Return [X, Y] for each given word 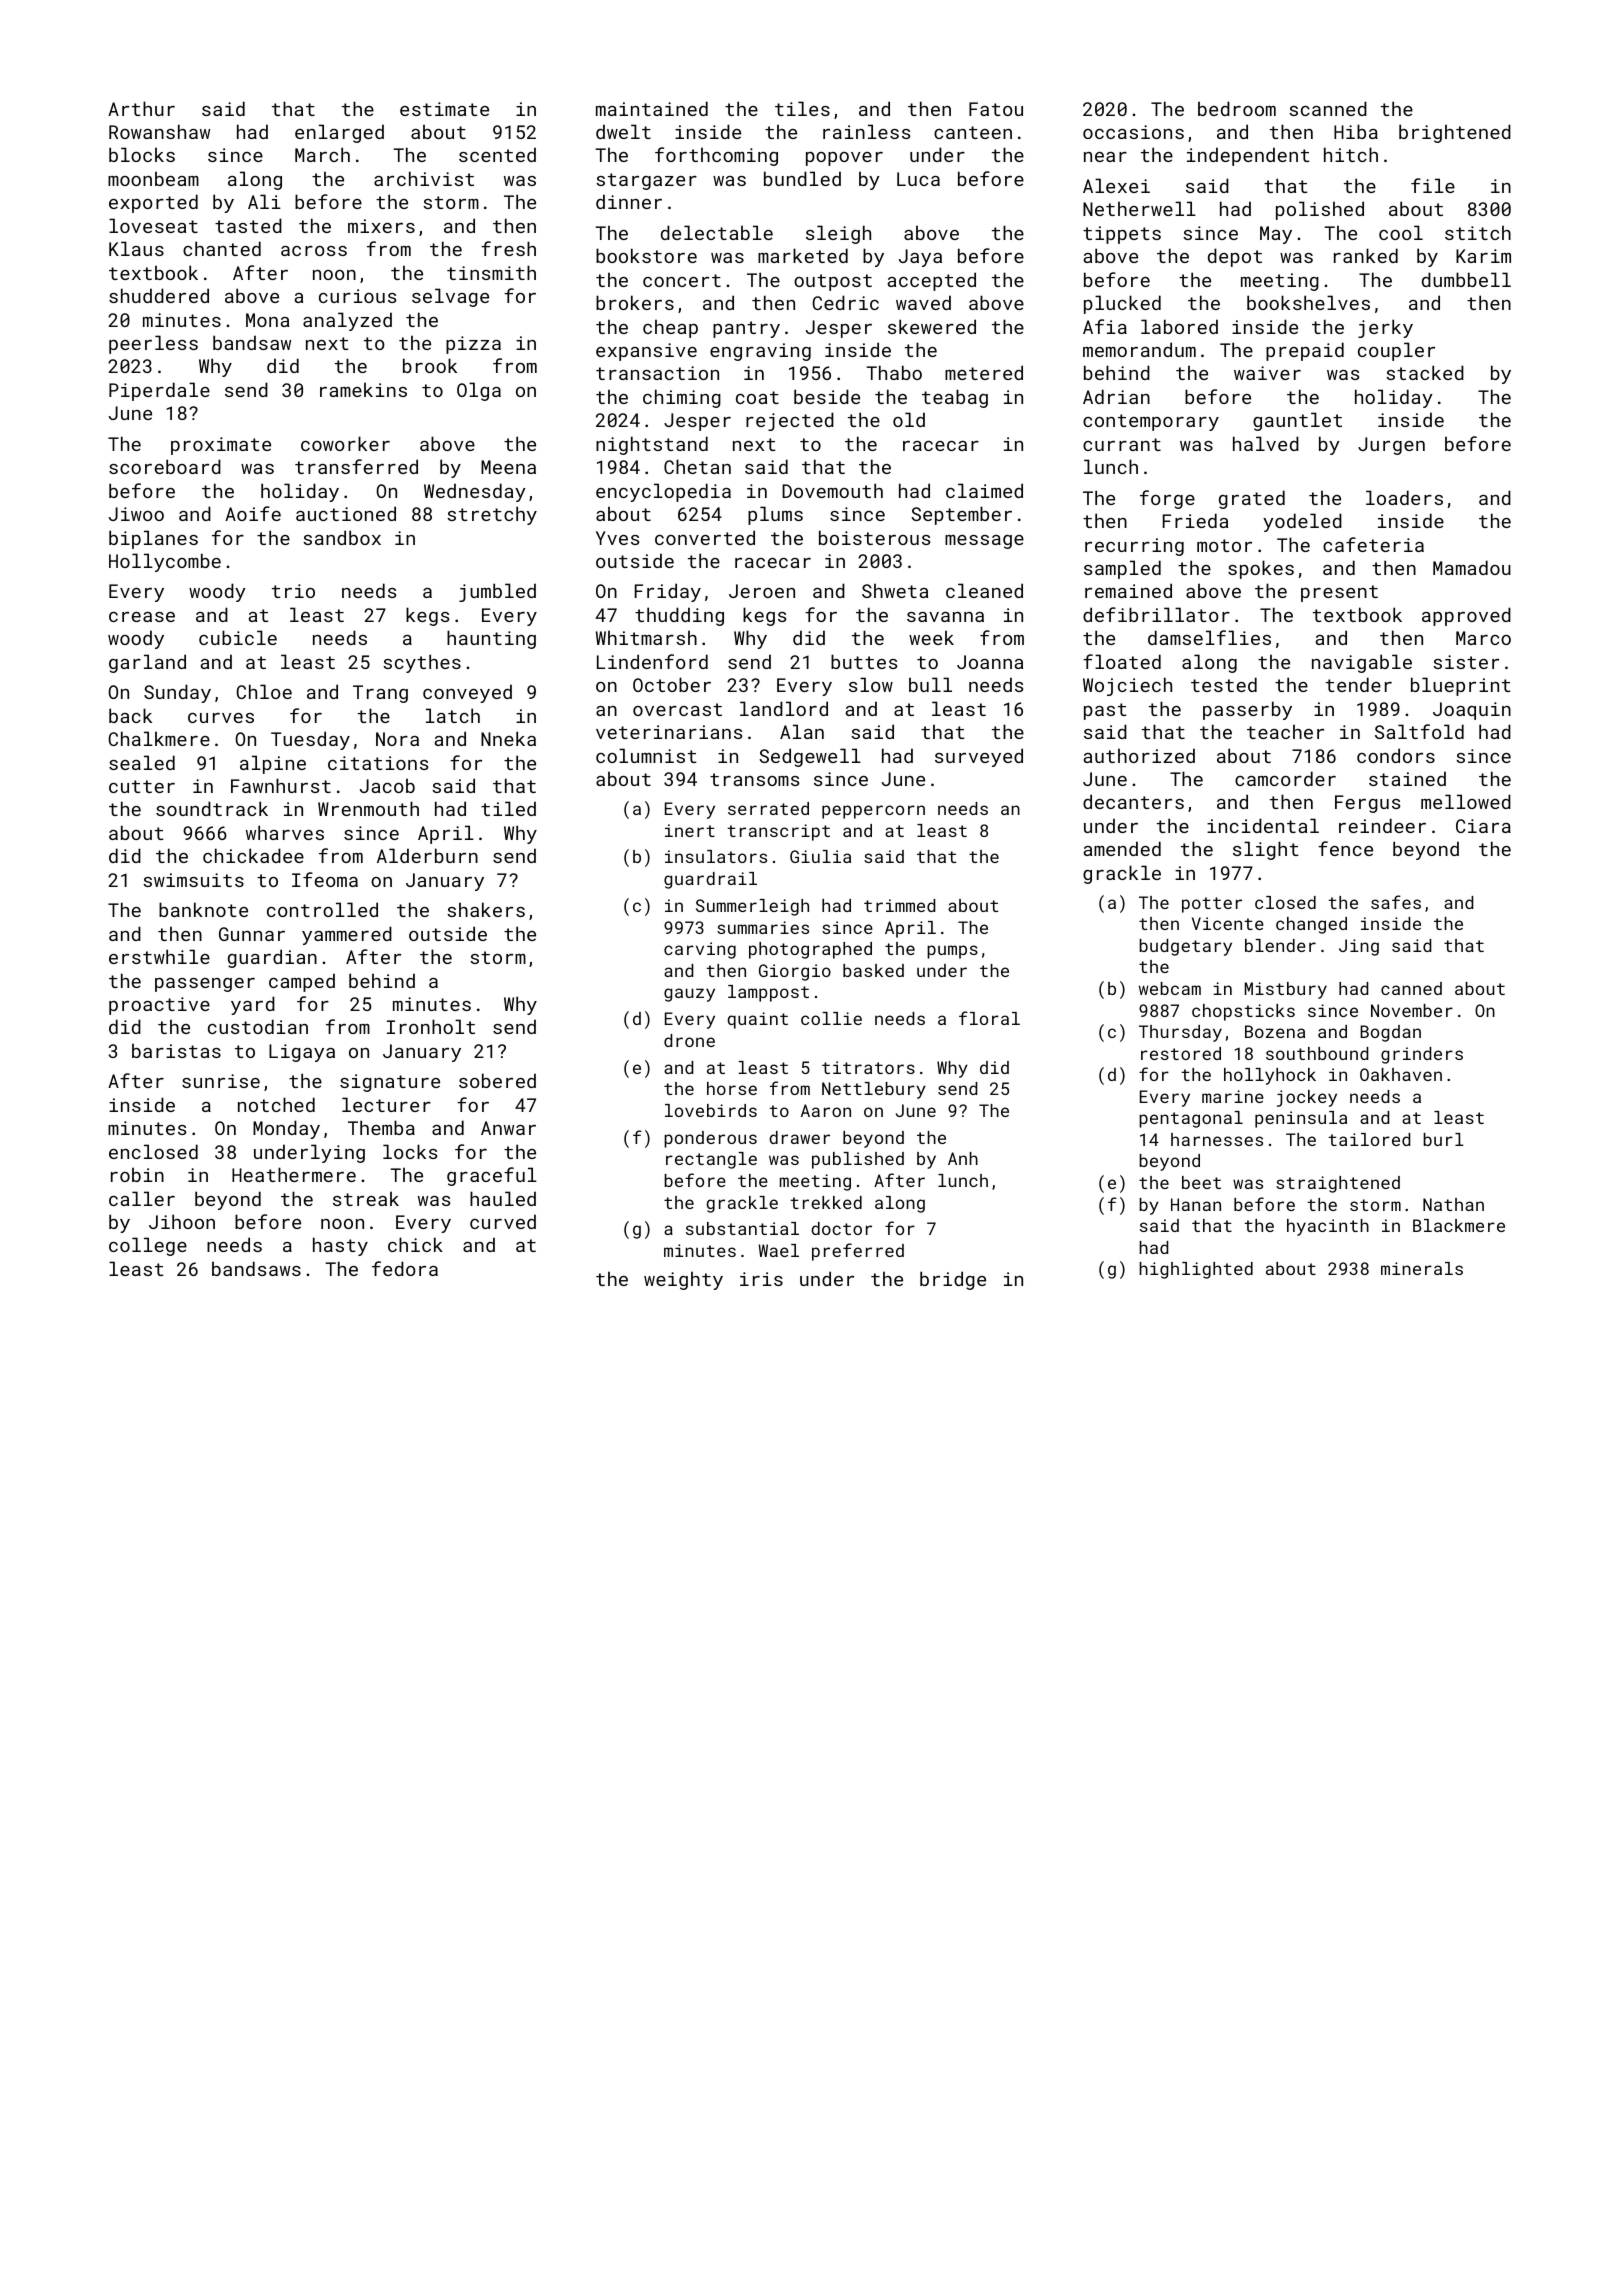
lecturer [386, 1104]
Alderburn [427, 855]
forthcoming [716, 156]
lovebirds [711, 1110]
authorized [1139, 755]
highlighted [1196, 1270]
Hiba [1356, 131]
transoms [754, 779]
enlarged [339, 133]
